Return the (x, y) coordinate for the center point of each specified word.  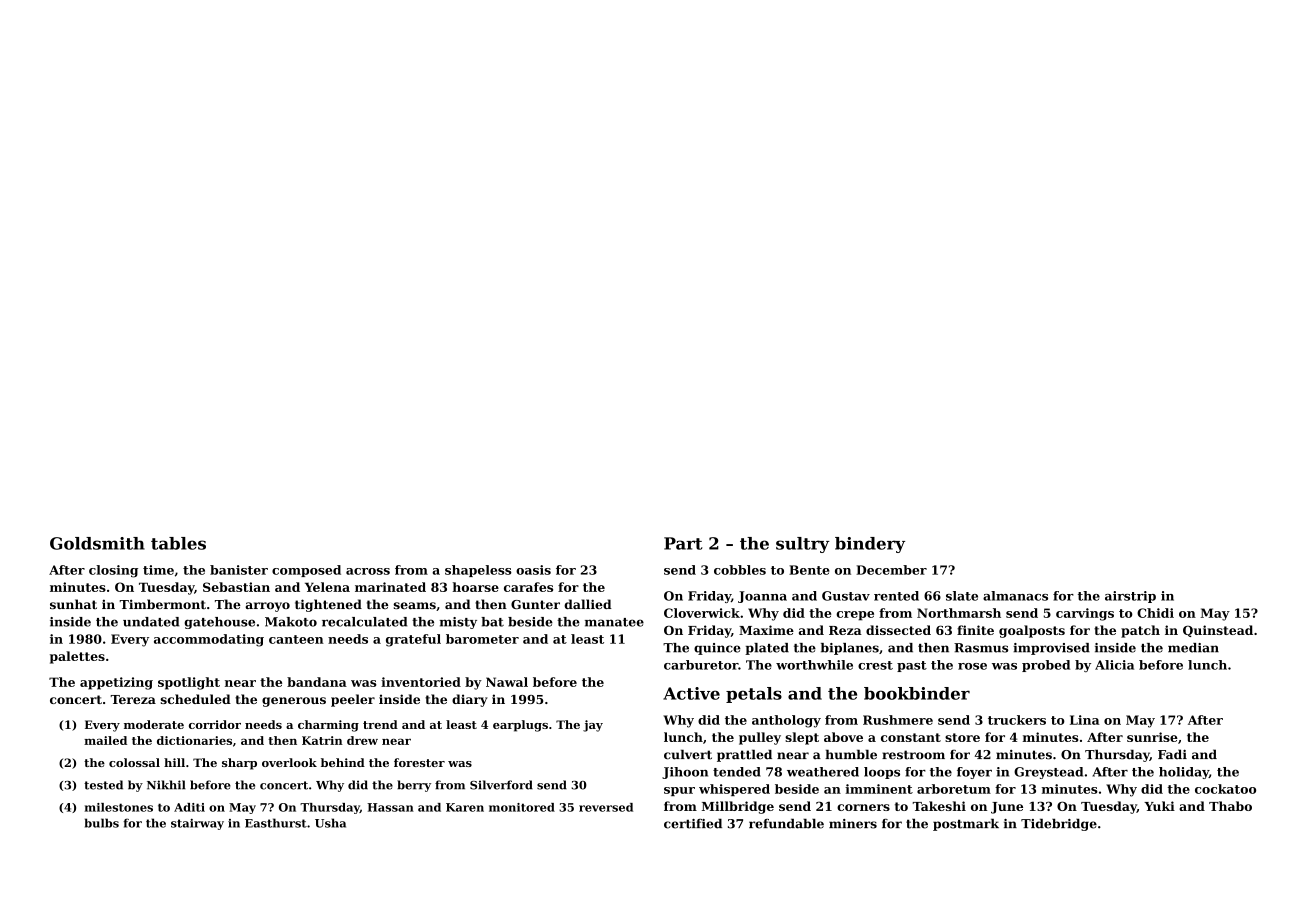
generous (294, 702)
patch (1140, 631)
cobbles (740, 570)
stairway (197, 824)
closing (113, 571)
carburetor (701, 665)
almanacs (1015, 596)
